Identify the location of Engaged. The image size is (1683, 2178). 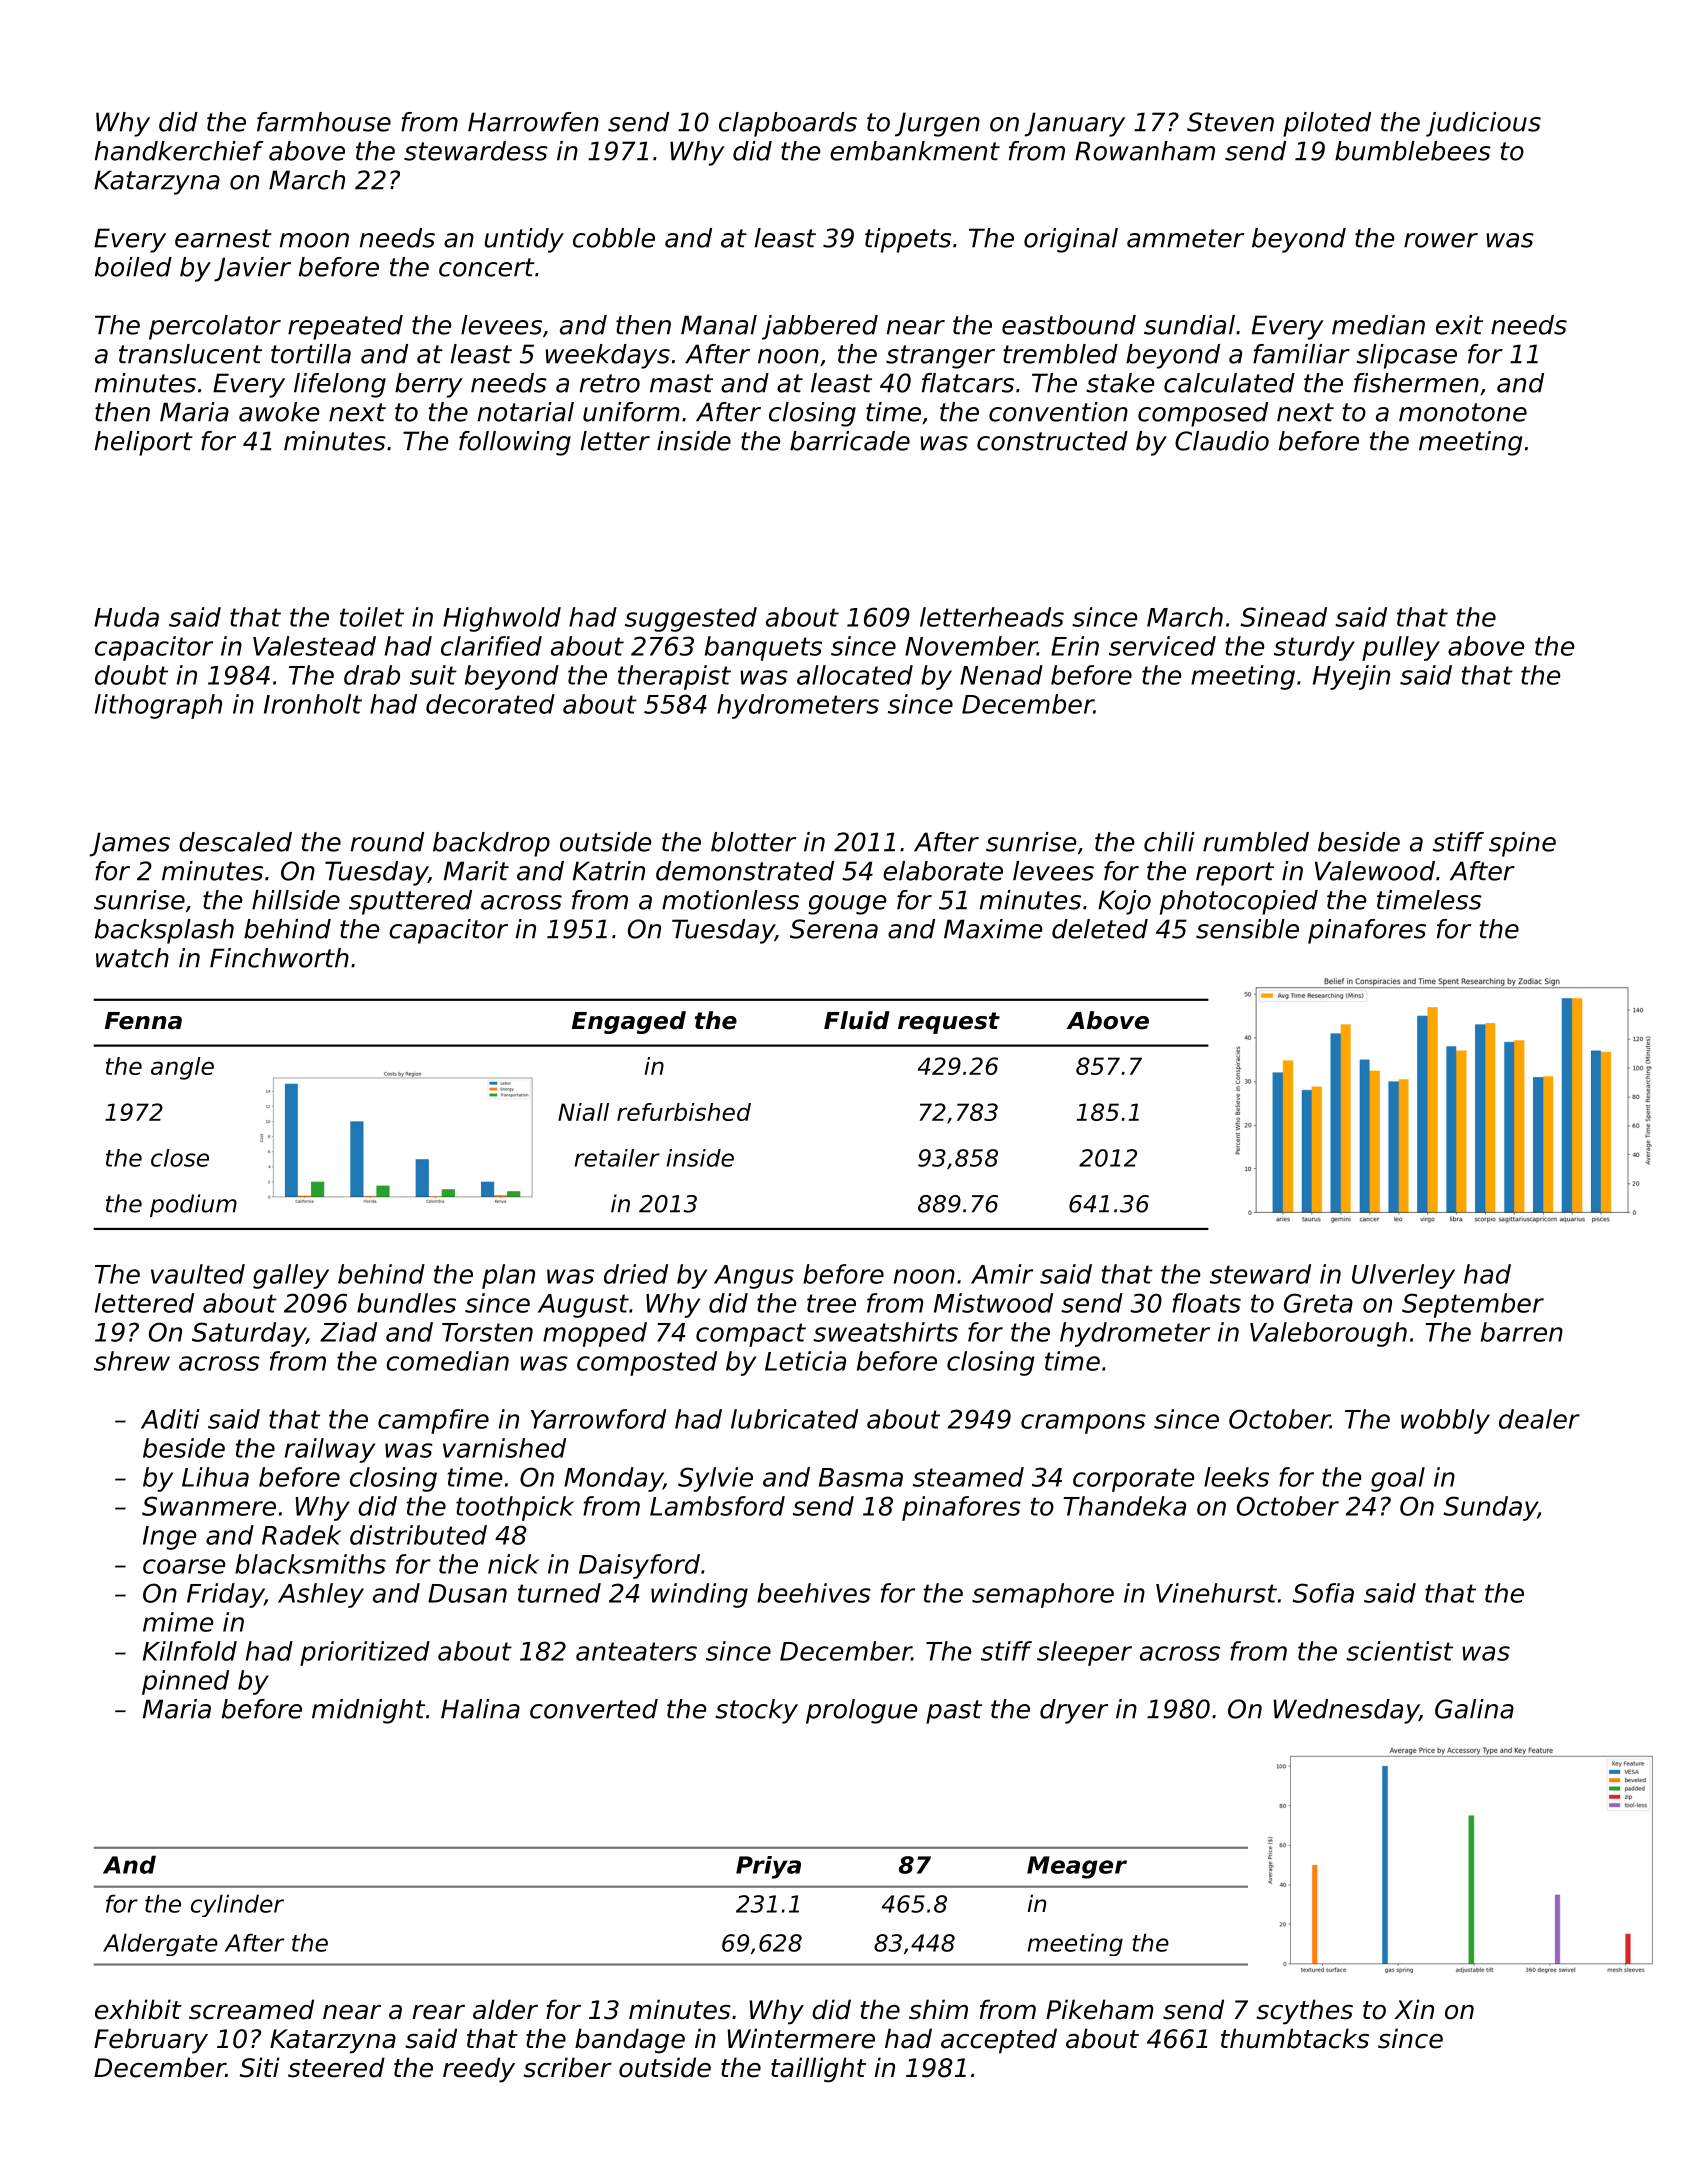
(629, 1022).
